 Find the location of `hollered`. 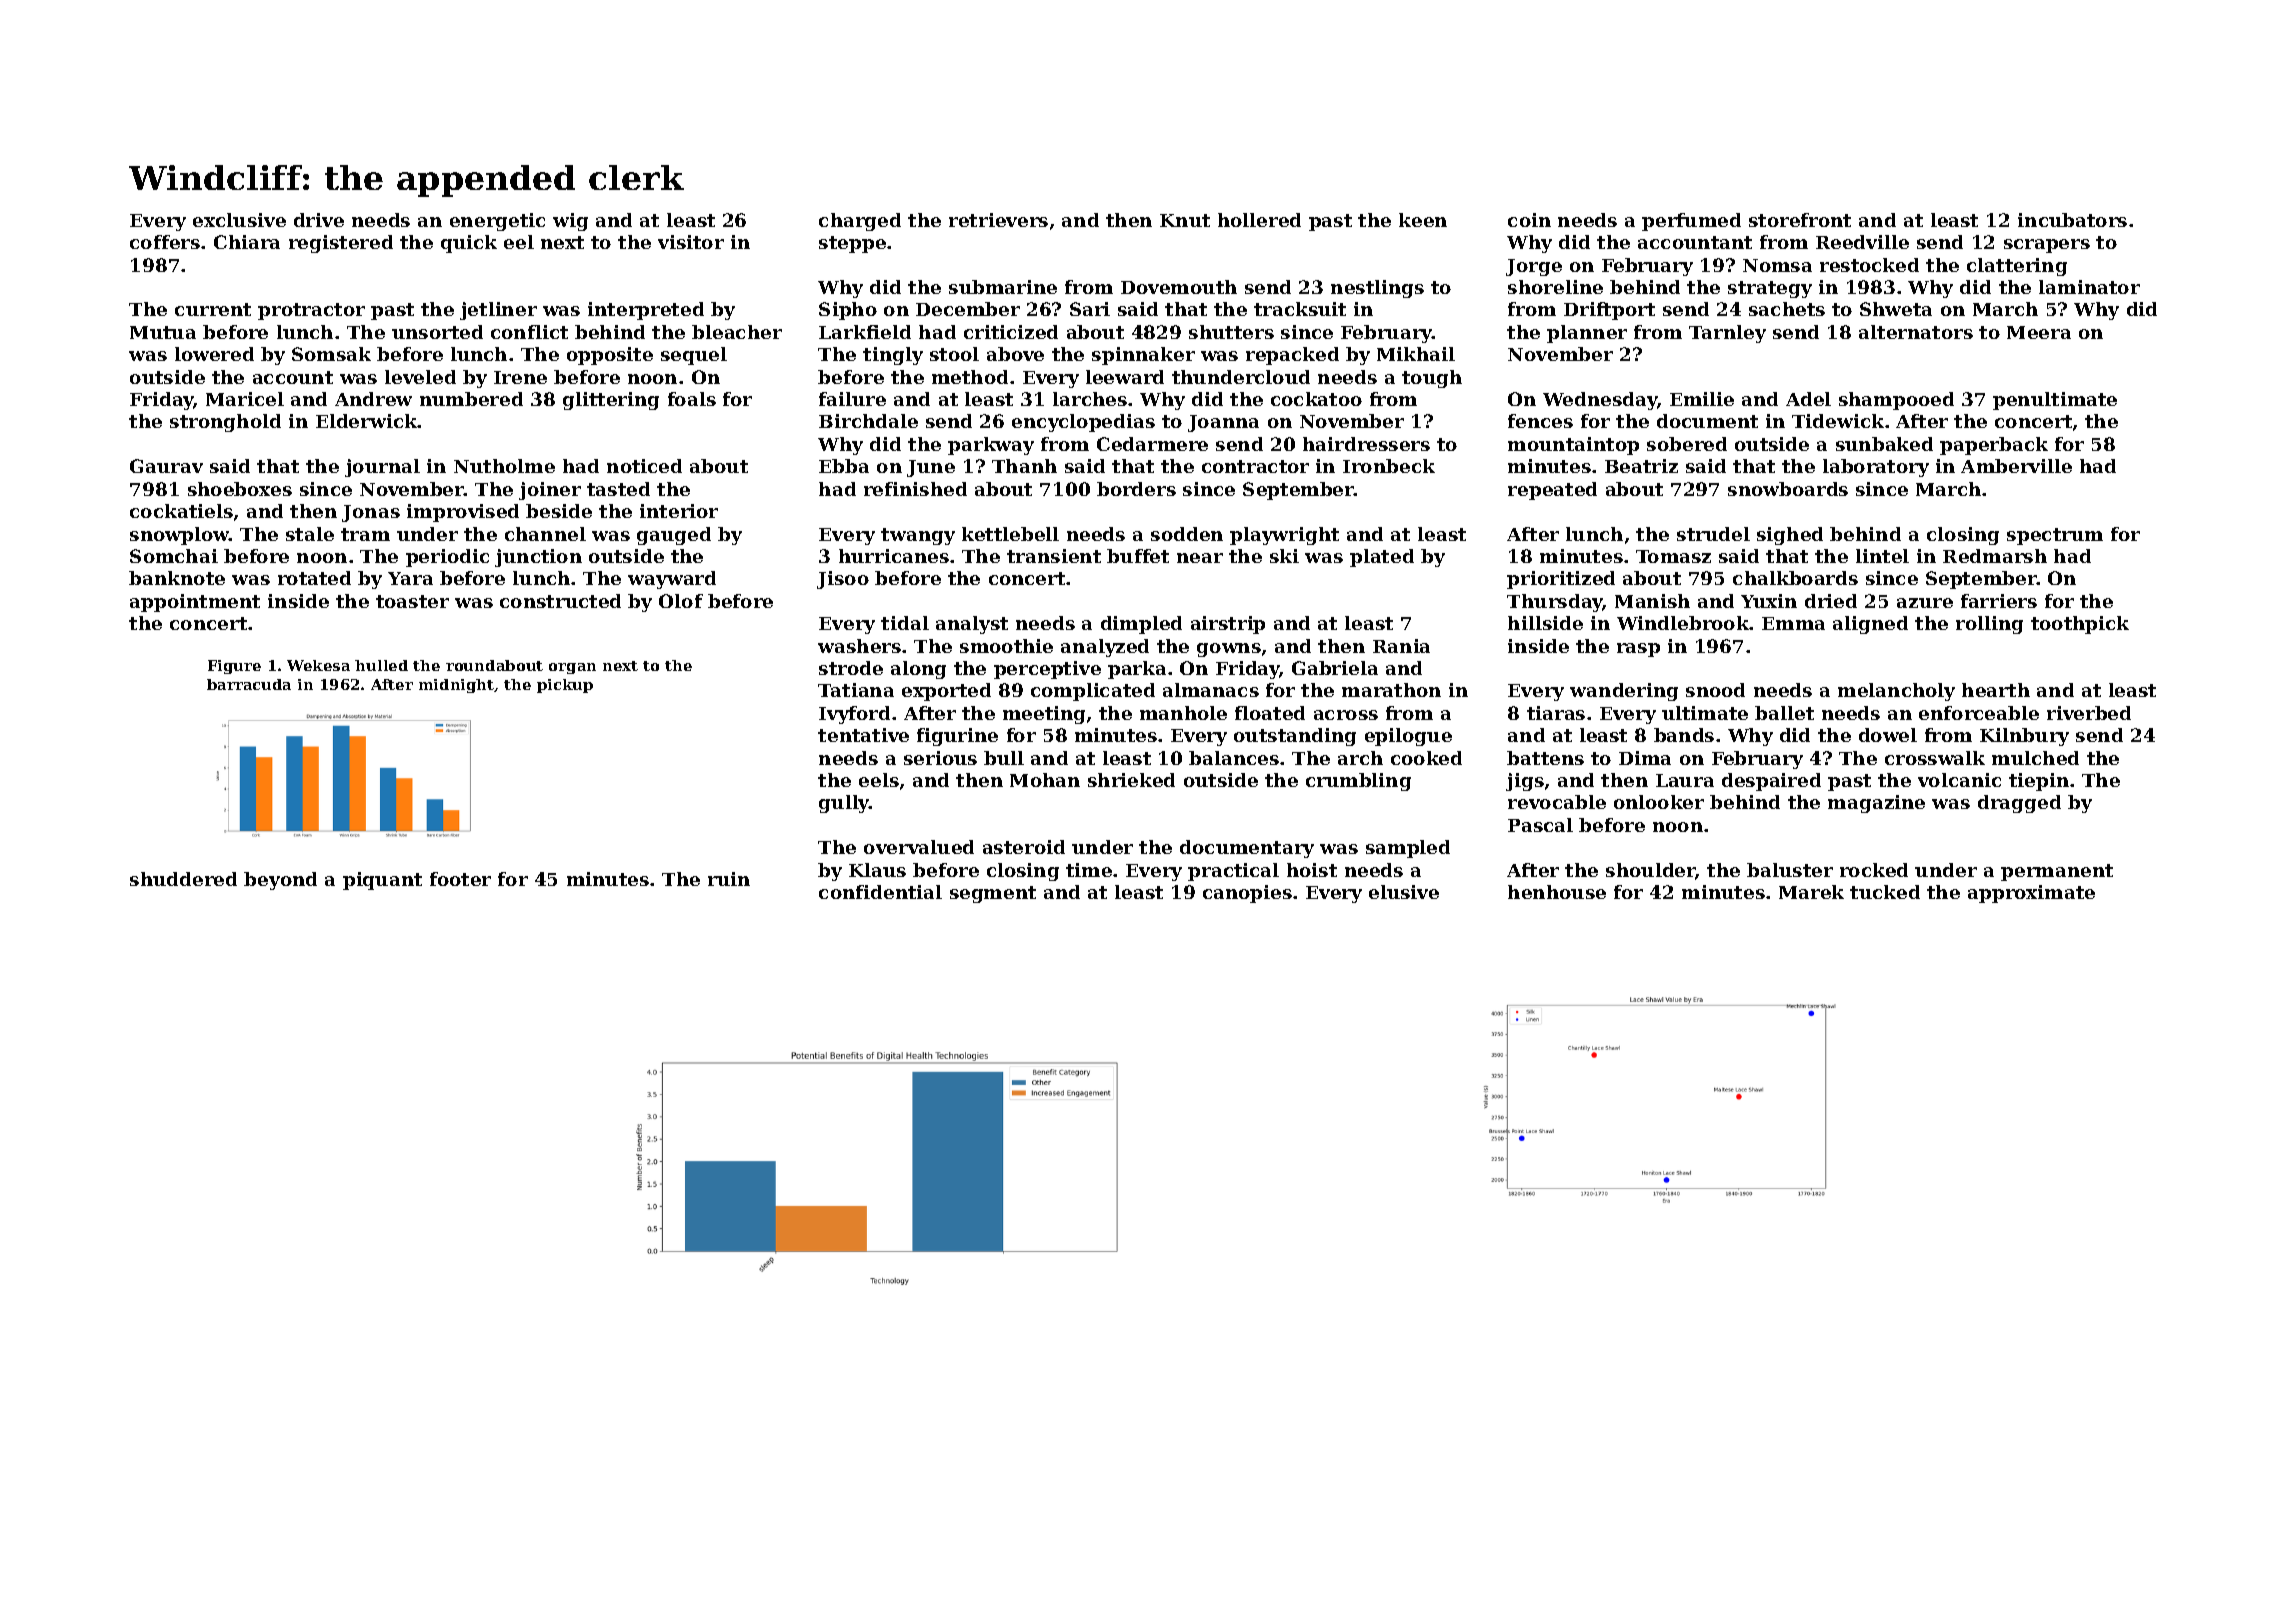

hollered is located at coordinates (1259, 220).
